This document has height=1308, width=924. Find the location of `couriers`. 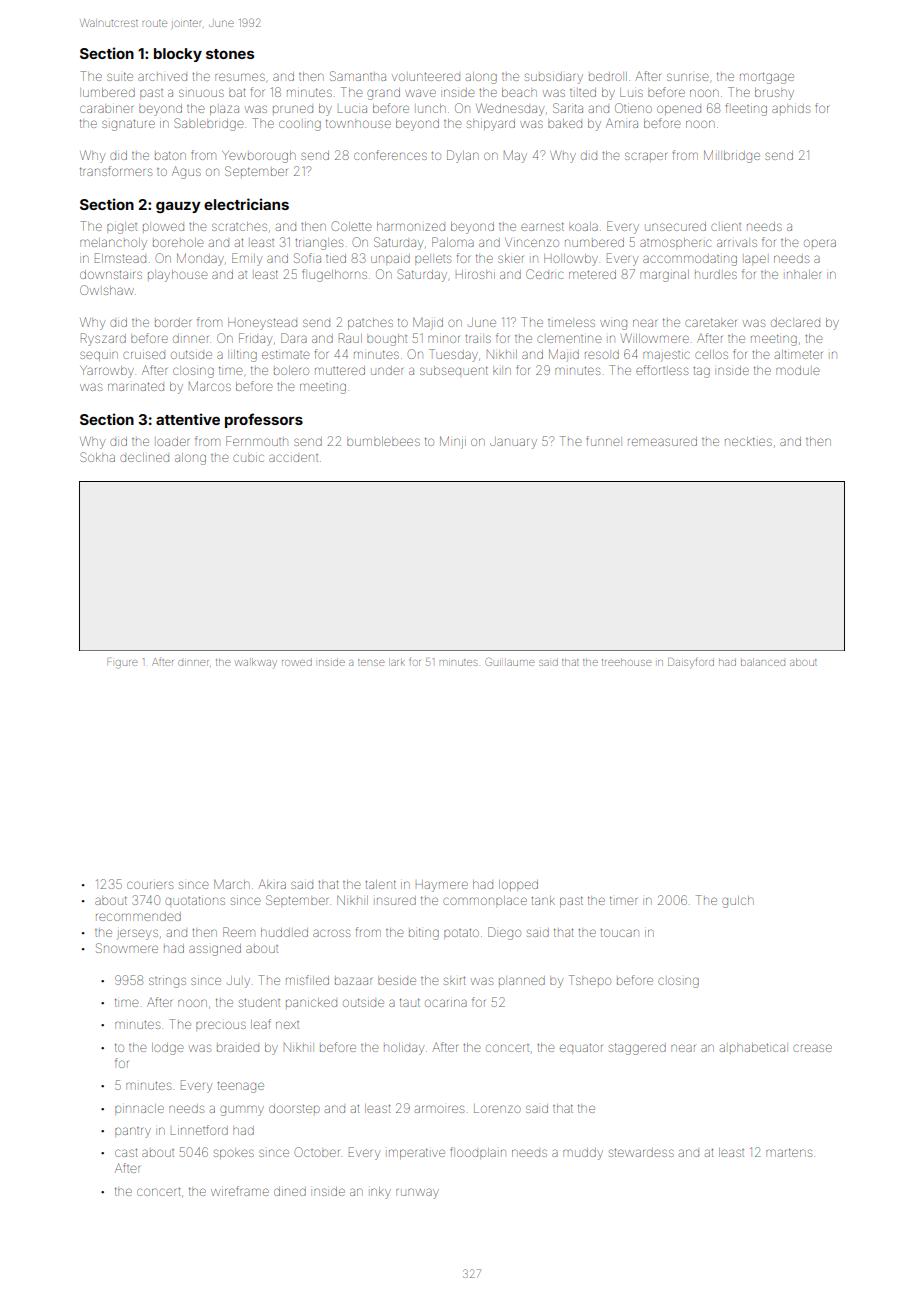

couriers is located at coordinates (150, 885).
